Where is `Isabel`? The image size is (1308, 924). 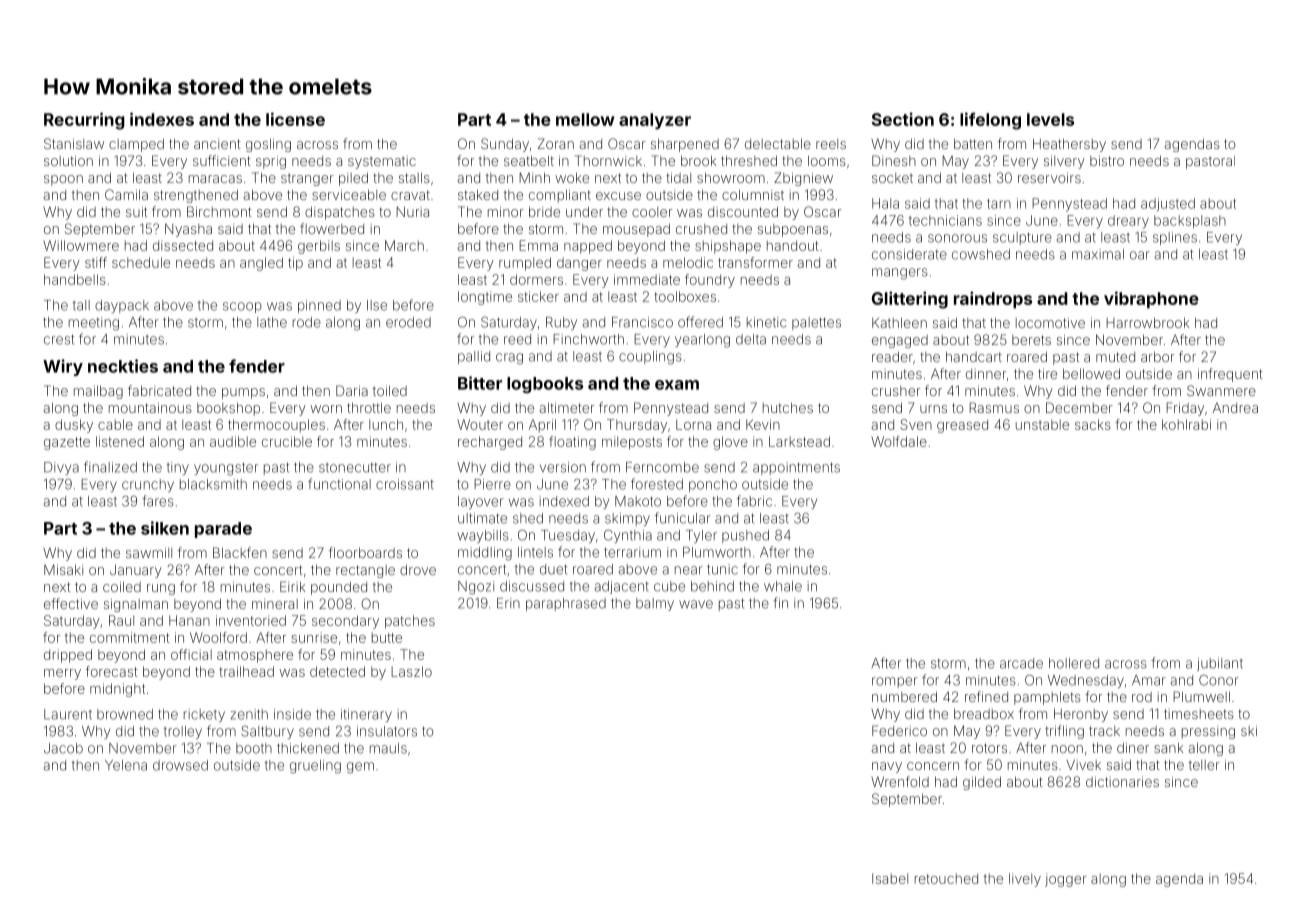
Isabel is located at coordinates (890, 878).
